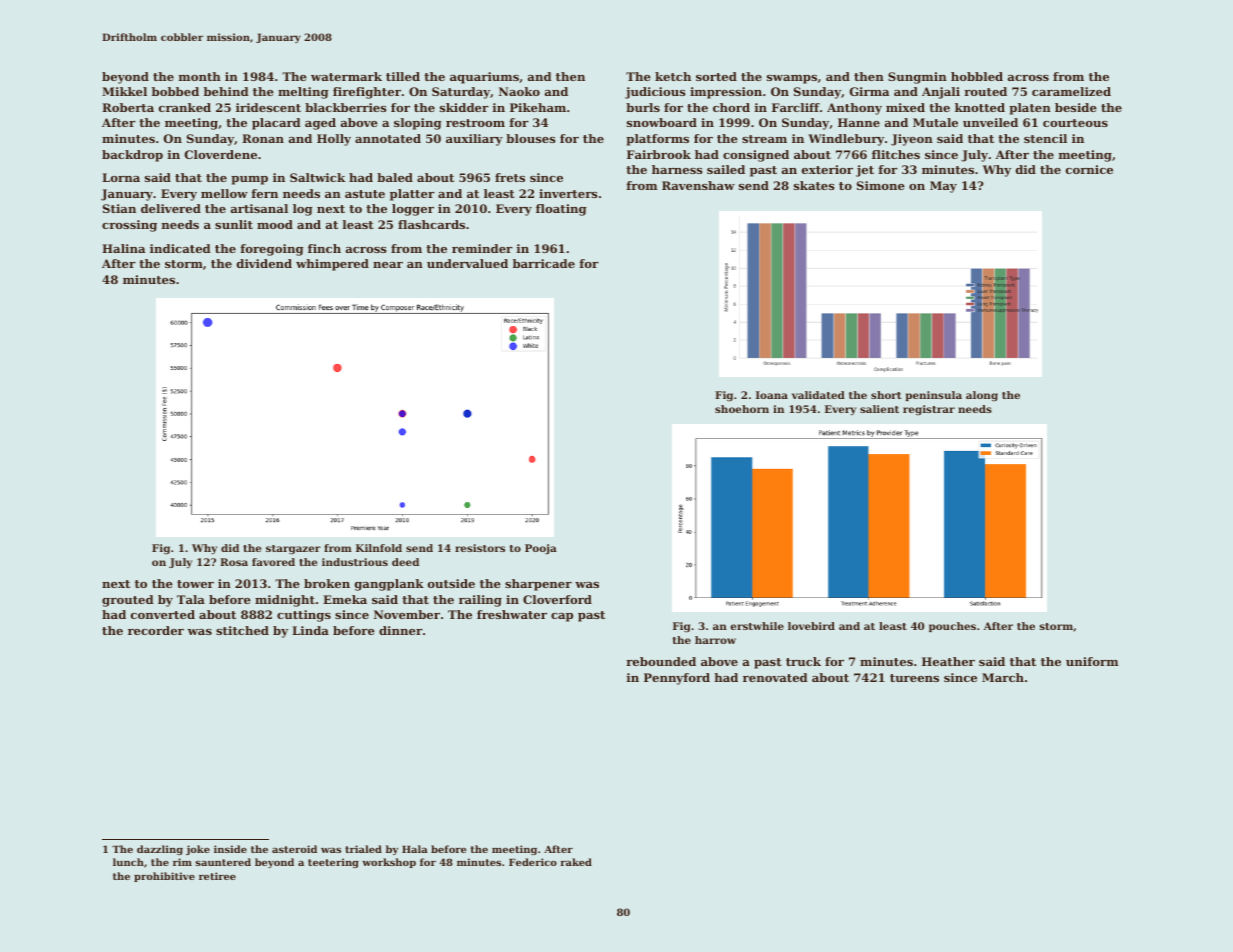  I want to click on month, so click(199, 76).
